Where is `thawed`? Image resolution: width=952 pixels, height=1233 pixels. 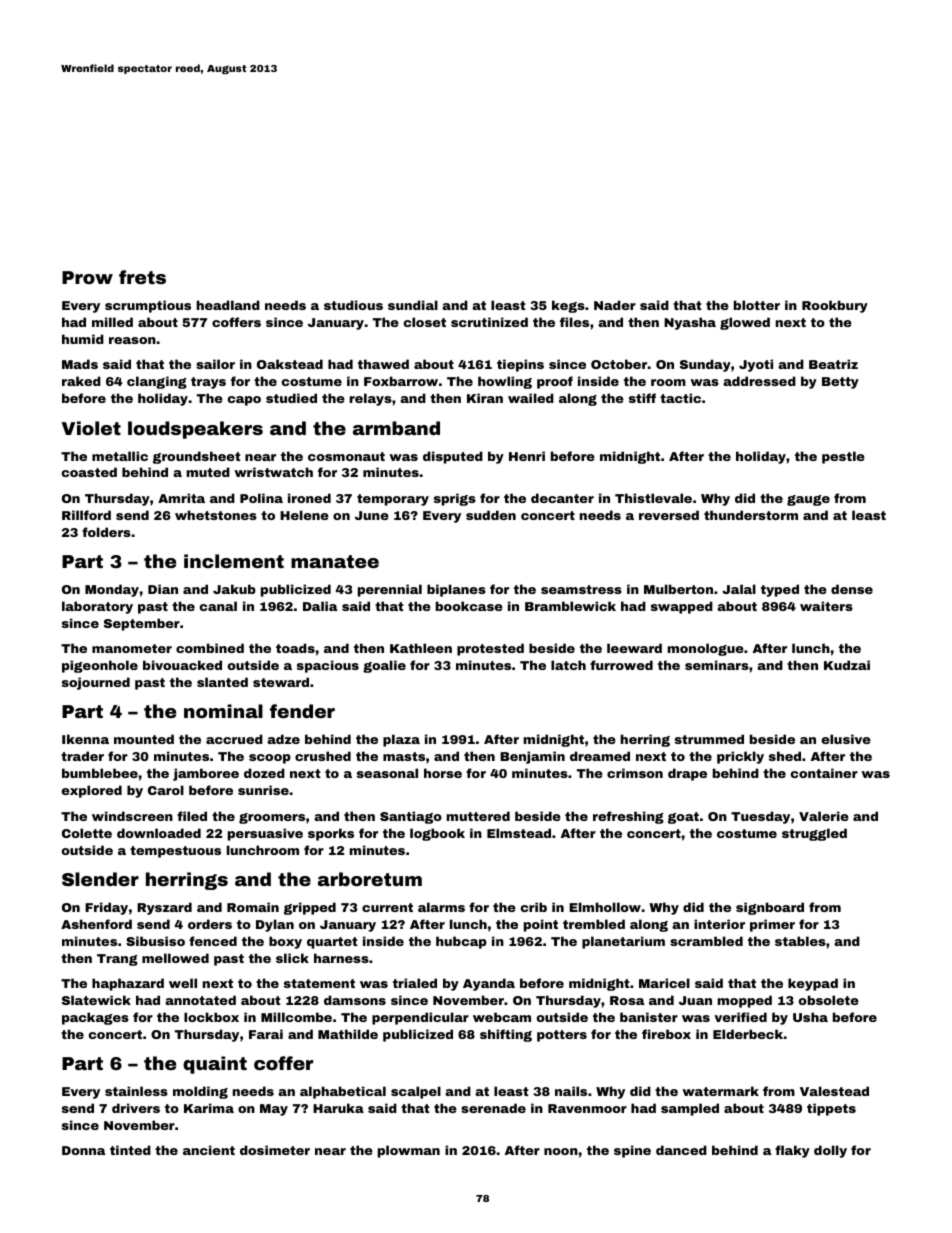 thawed is located at coordinates (383, 364).
